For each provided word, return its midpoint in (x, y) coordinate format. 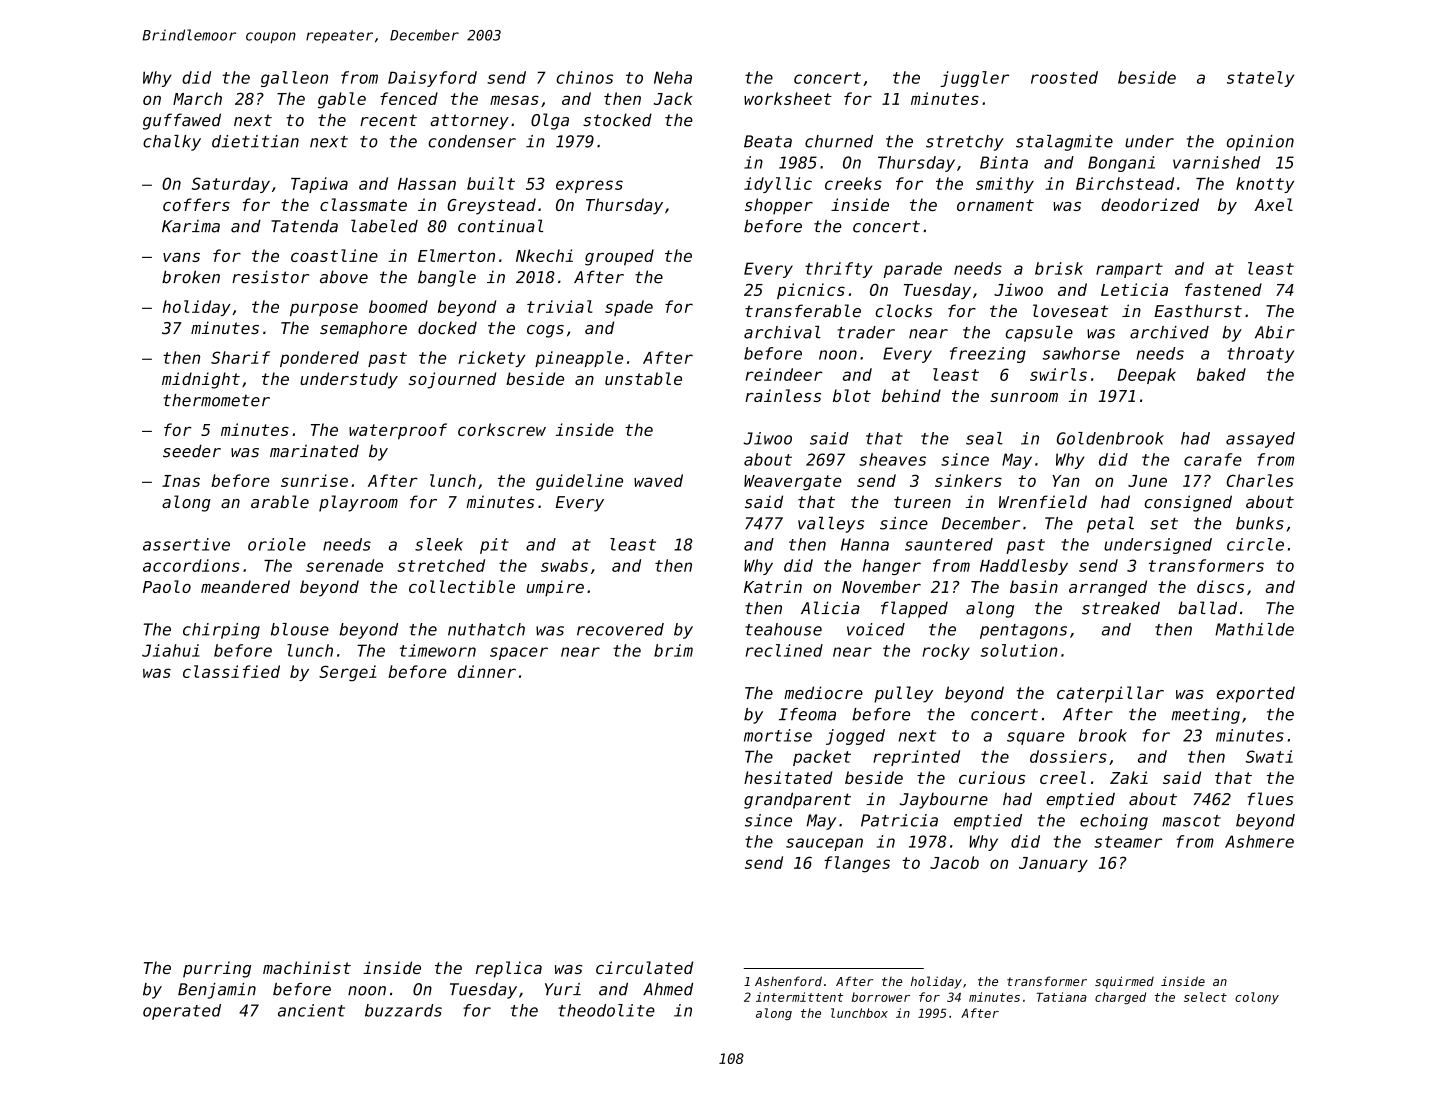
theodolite (606, 1010)
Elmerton (456, 255)
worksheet (788, 98)
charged (1120, 998)
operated (182, 1012)
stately (1260, 79)
